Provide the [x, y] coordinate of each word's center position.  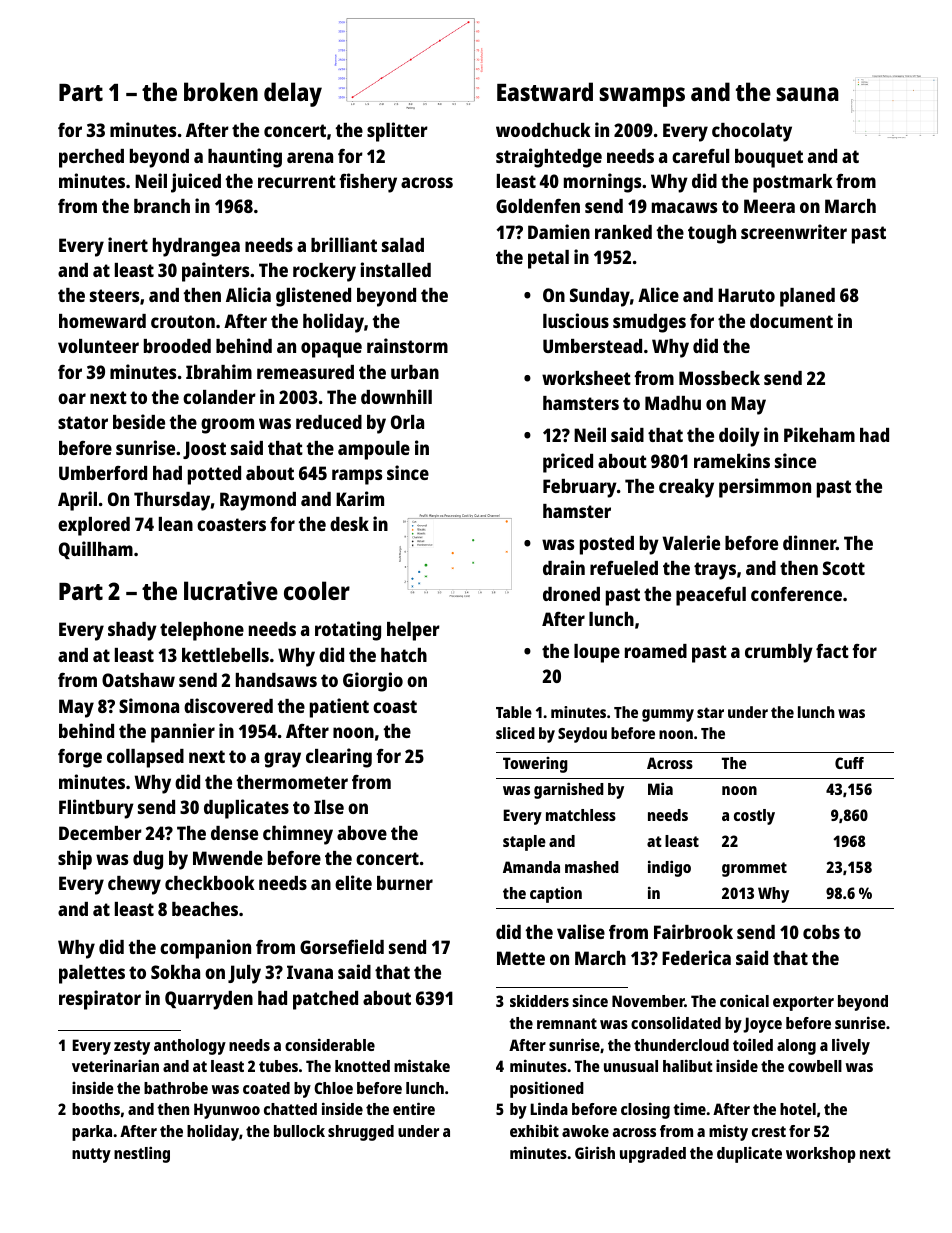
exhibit [534, 1130]
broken [221, 91]
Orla [407, 422]
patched [325, 1000]
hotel [798, 1109]
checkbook [210, 883]
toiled [753, 1044]
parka [92, 1133]
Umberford [103, 473]
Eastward [545, 91]
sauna [807, 94]
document [791, 321]
